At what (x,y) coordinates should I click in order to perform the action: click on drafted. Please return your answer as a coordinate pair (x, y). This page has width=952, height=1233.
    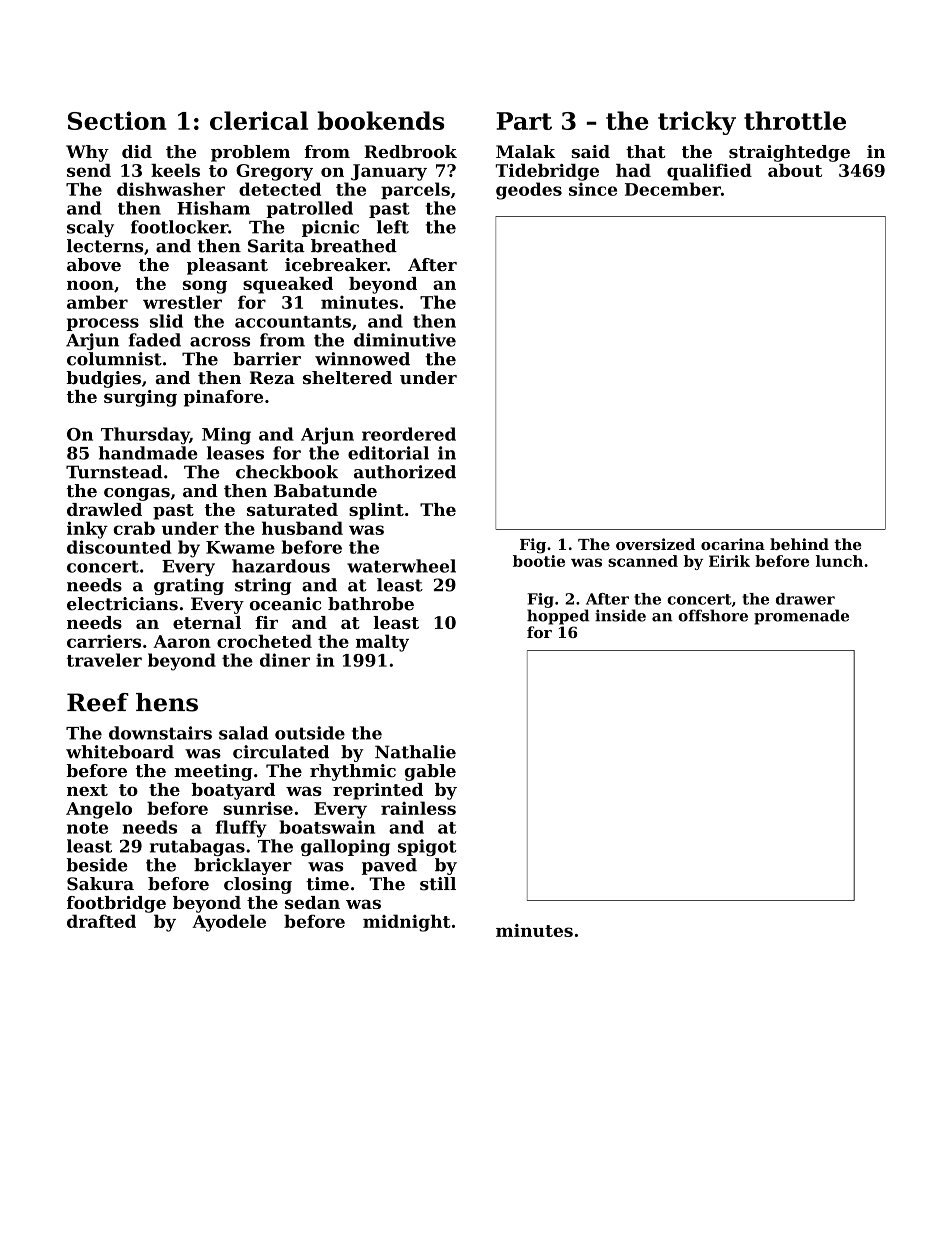
    Looking at the image, I should click on (101, 921).
